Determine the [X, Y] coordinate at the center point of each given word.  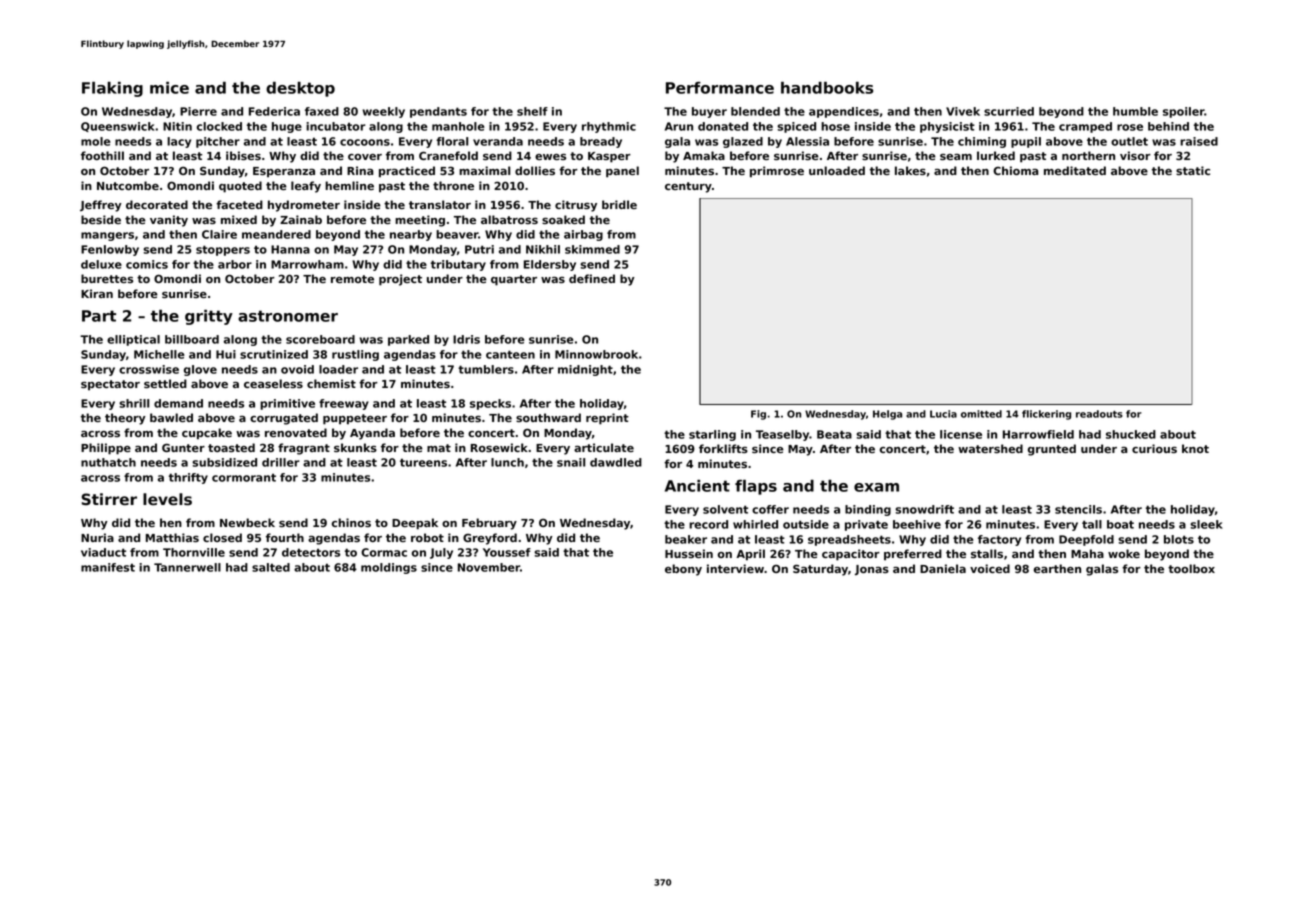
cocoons [365, 142]
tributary [458, 265]
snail [571, 462]
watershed [990, 448]
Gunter [183, 447]
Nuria [97, 537]
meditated [1075, 170]
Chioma [1016, 170]
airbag [583, 235]
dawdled [616, 462]
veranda [498, 141]
